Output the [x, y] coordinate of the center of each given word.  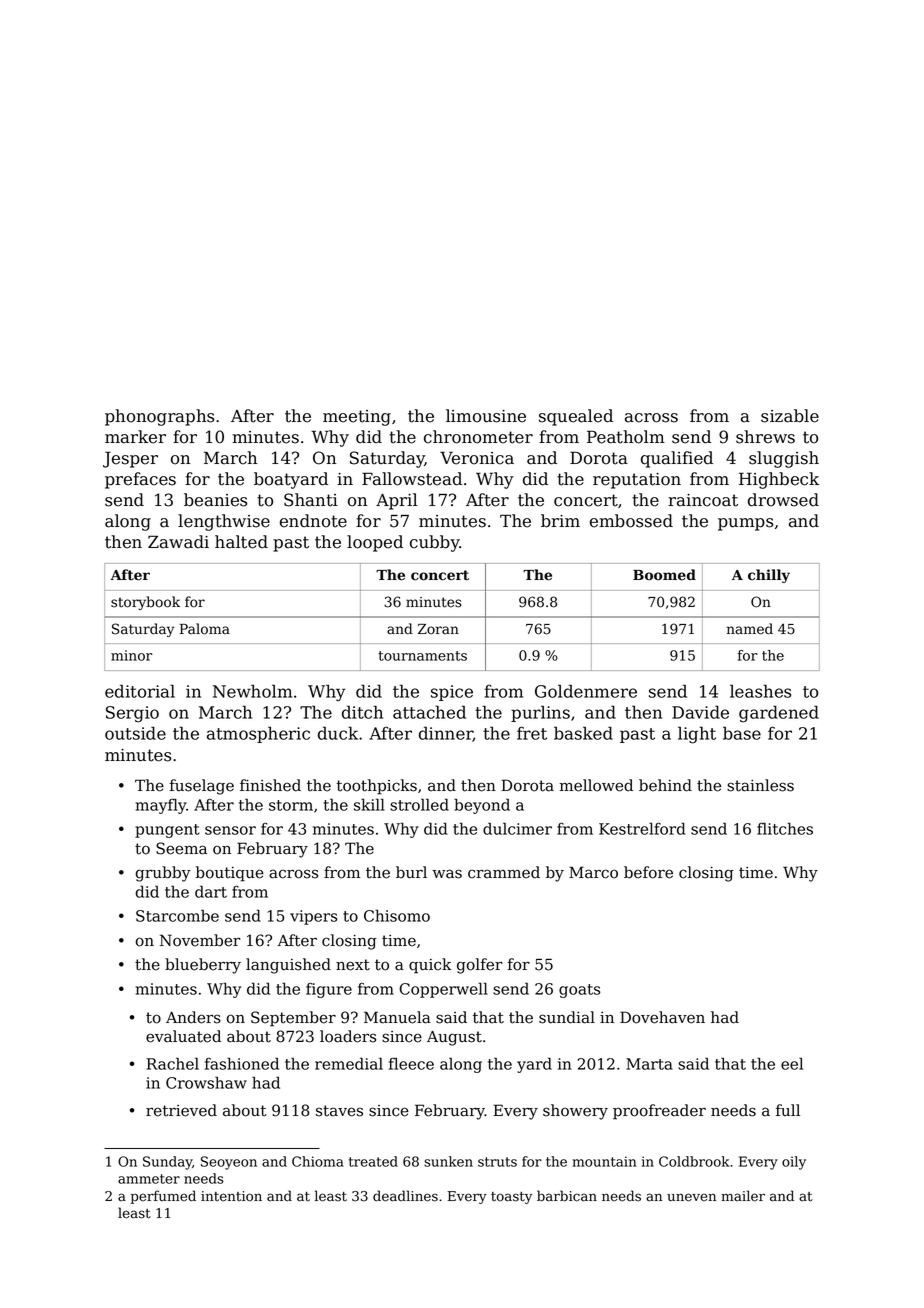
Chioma [318, 1161]
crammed [504, 872]
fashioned [242, 1063]
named [750, 629]
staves [339, 1111]
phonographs [159, 417]
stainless [760, 785]
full [788, 1110]
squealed [576, 417]
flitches [785, 828]
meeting [357, 418]
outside [135, 733]
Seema [181, 848]
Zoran [438, 629]
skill [369, 804]
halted [241, 542]
